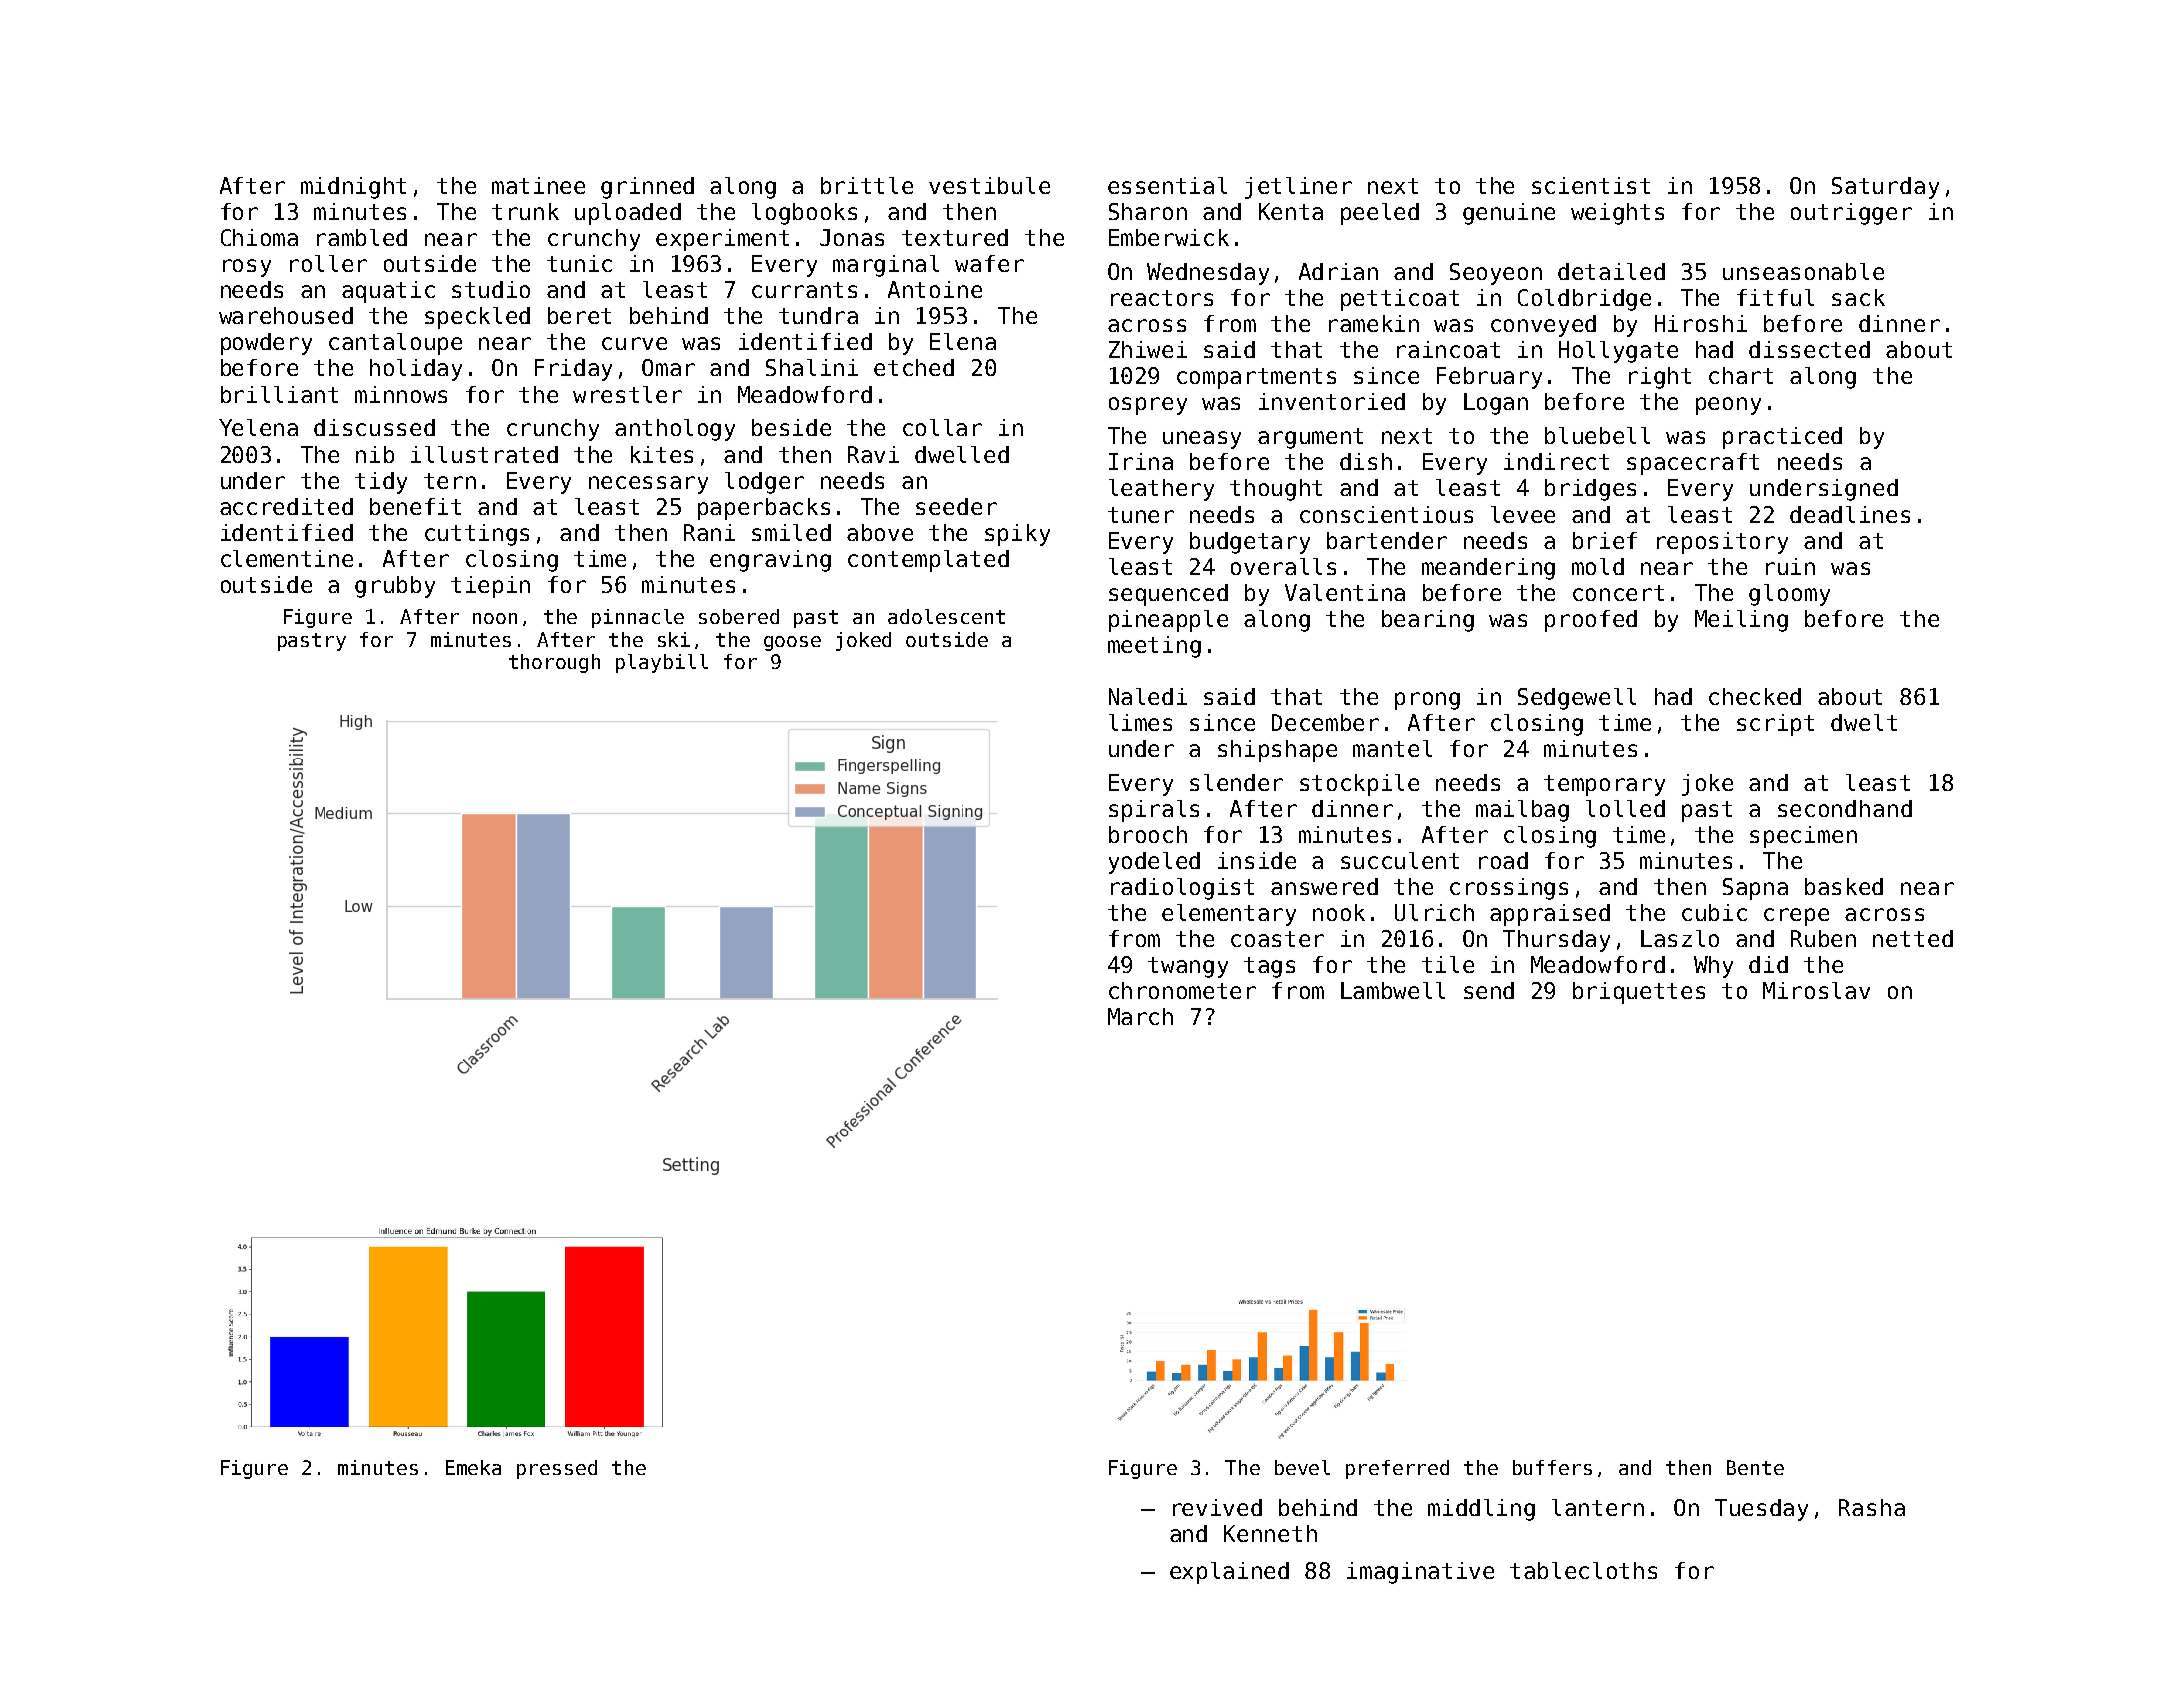  I want to click on Emeka, so click(473, 1467).
